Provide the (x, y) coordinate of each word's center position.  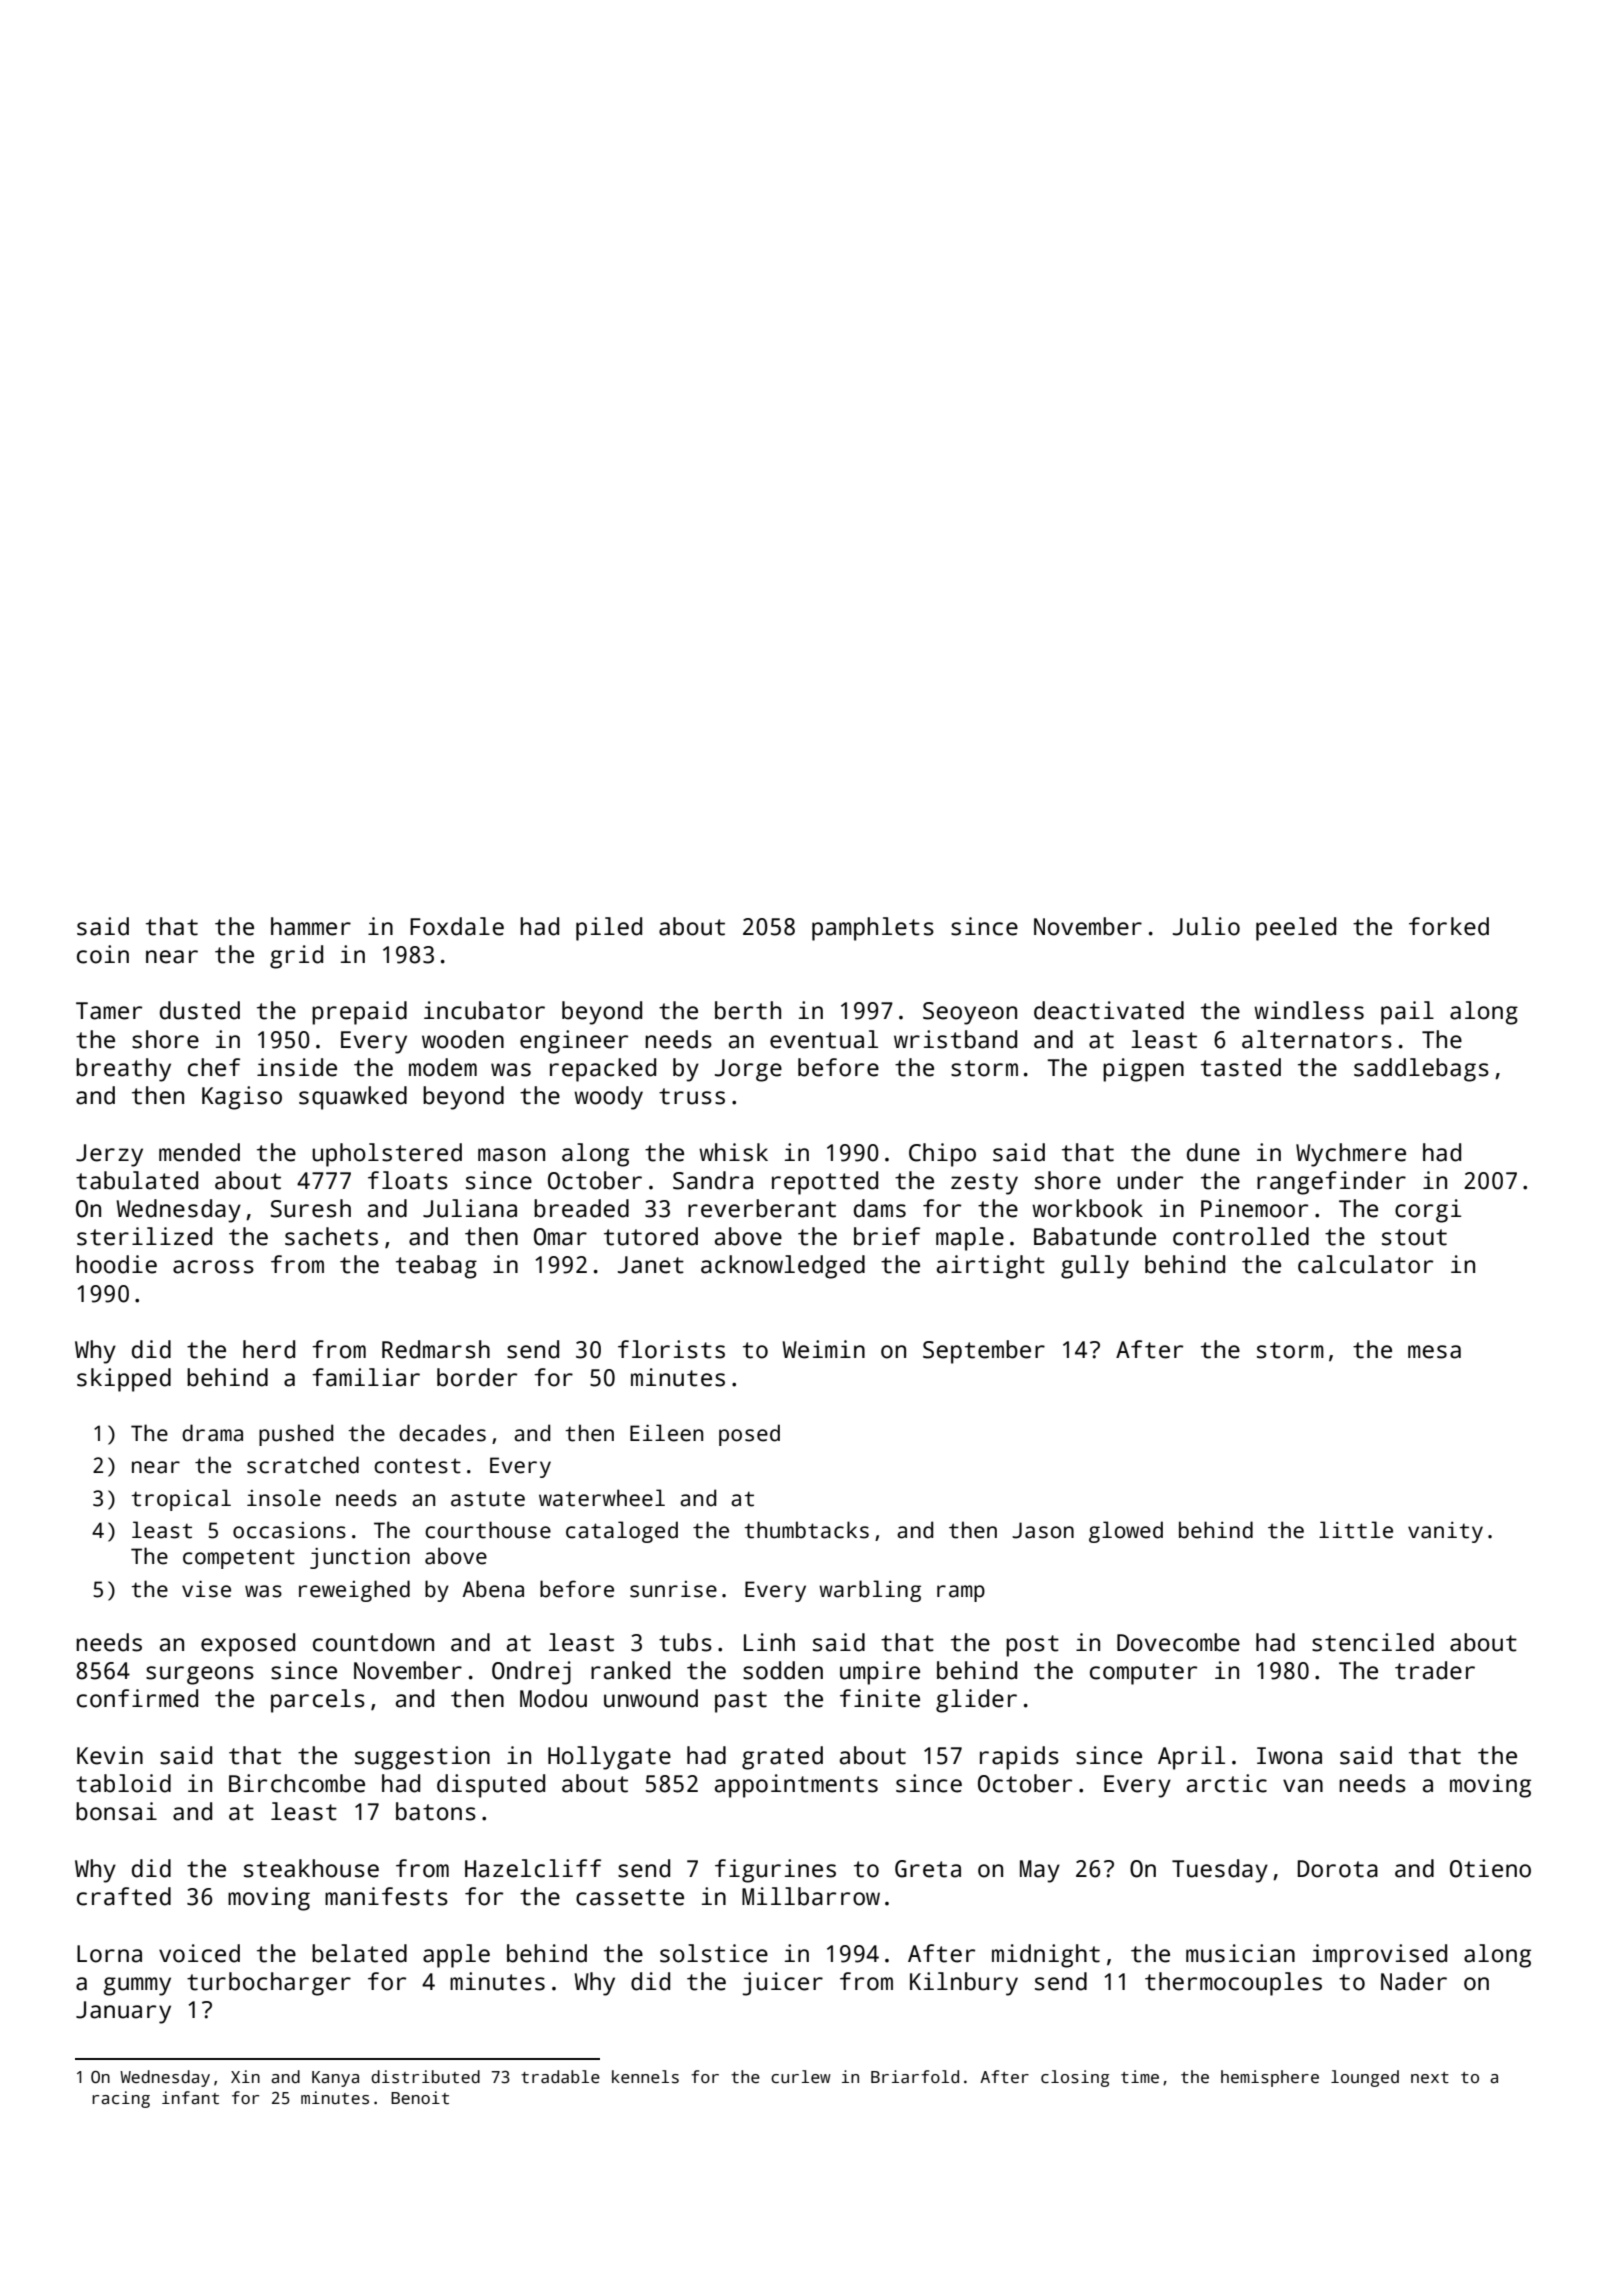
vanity (1445, 1532)
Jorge (748, 1070)
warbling (870, 1591)
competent (239, 1559)
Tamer (109, 1011)
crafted (124, 1896)
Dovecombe (1178, 1642)
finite (880, 1698)
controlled (1241, 1236)
